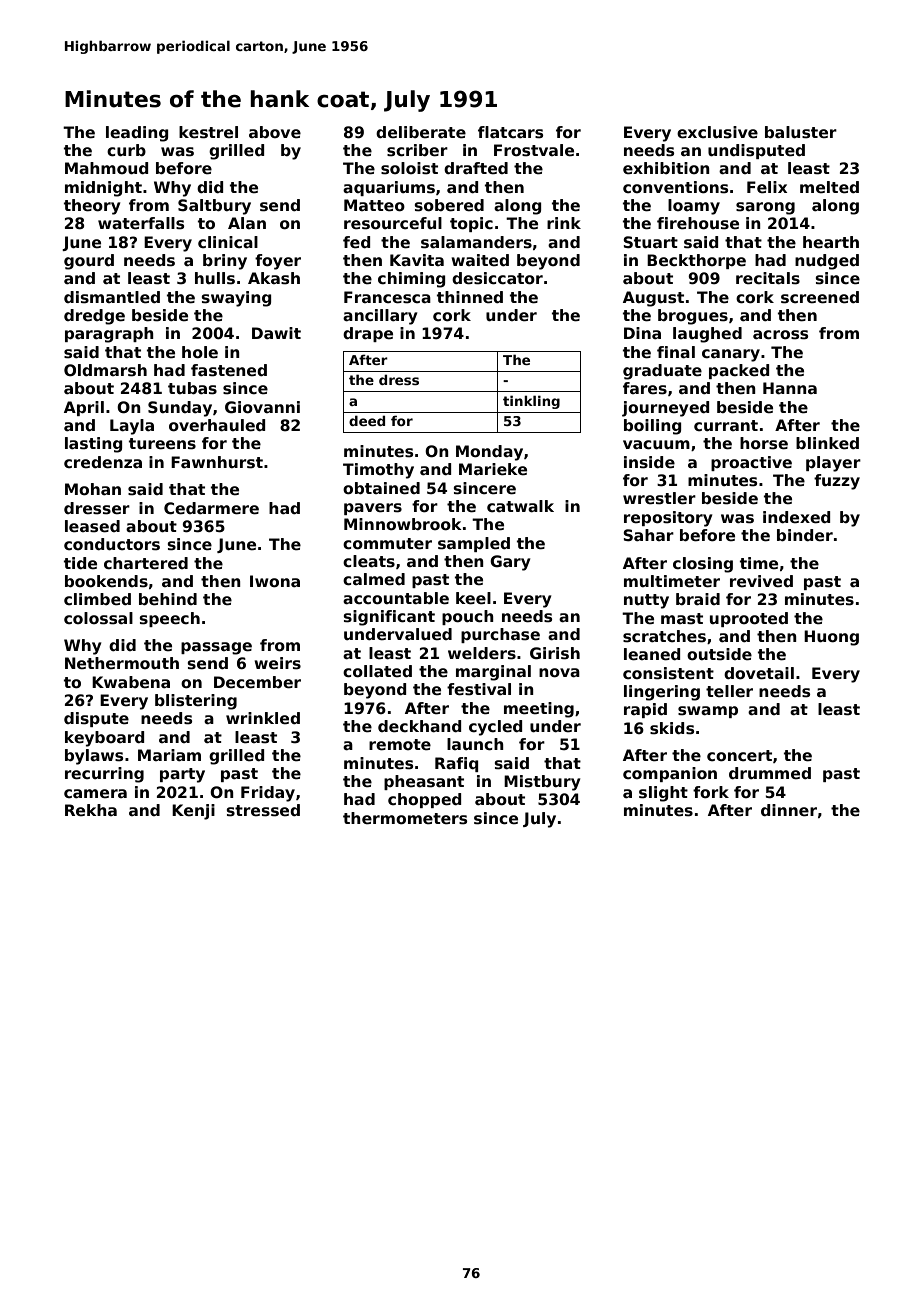 The image size is (924, 1308). Describe the element at coordinates (419, 726) in the page. I see `deckhand` at that location.
